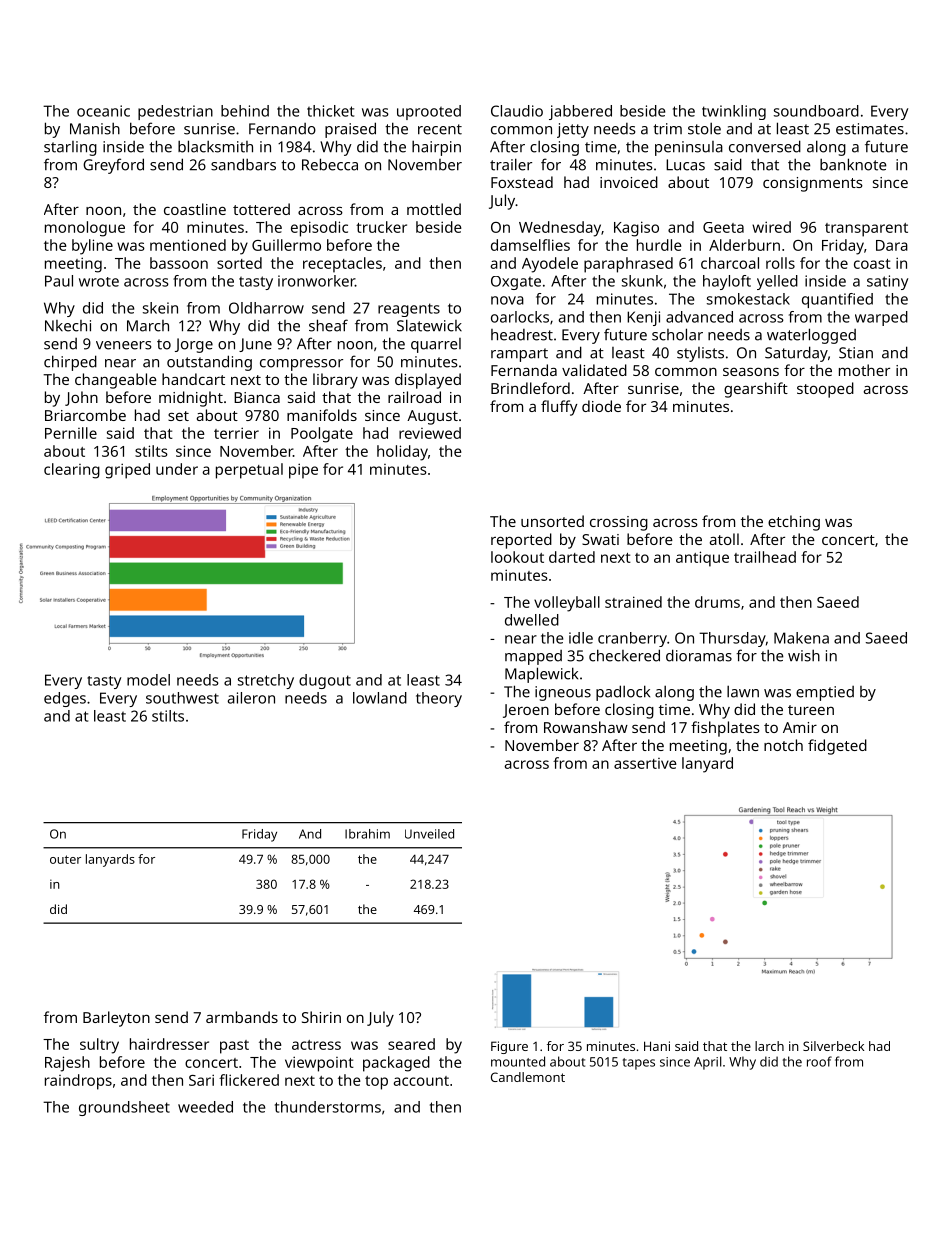  Describe the element at coordinates (801, 638) in the document. I see `Makena` at that location.
